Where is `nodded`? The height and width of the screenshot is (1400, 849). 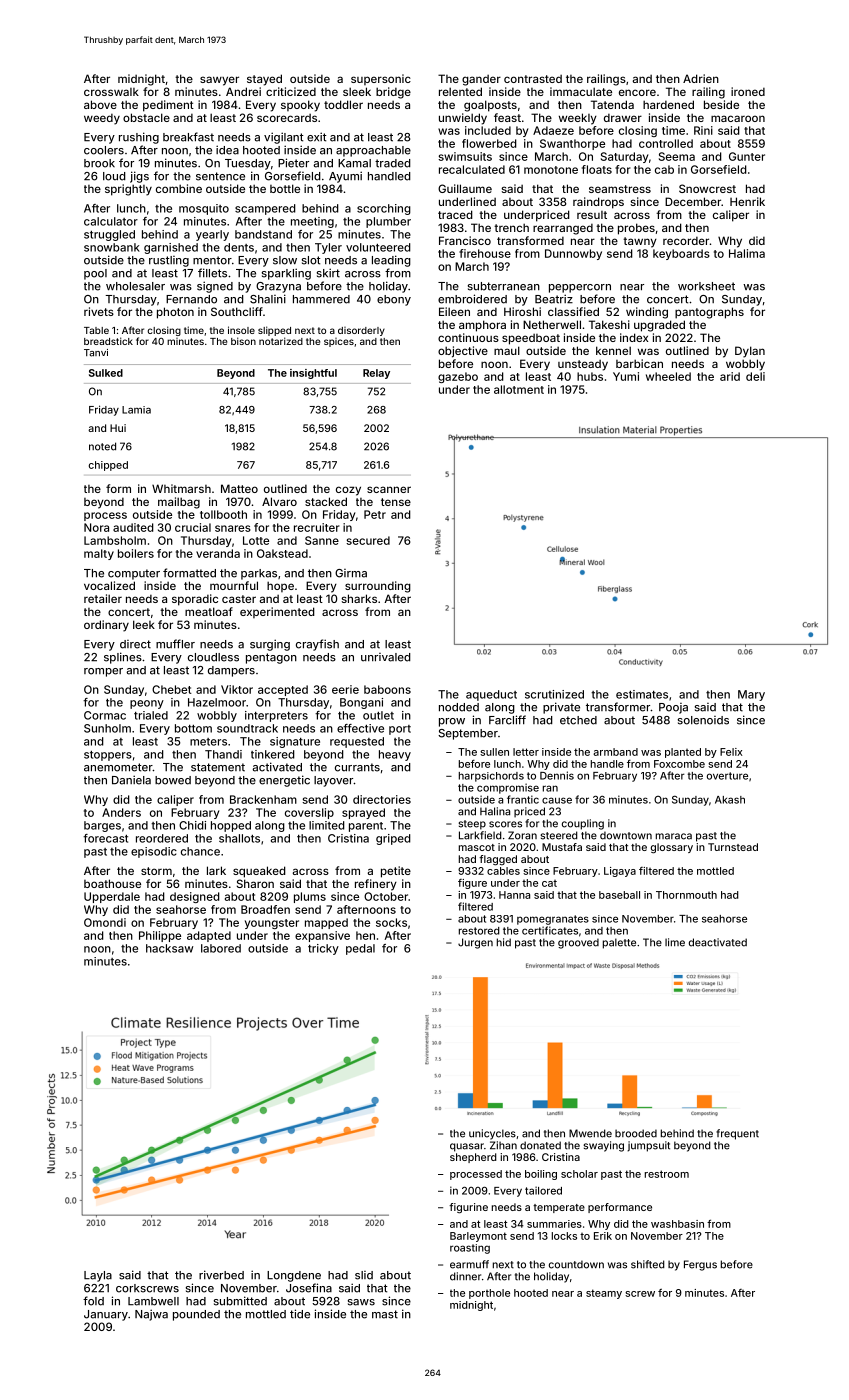 nodded is located at coordinates (459, 707).
